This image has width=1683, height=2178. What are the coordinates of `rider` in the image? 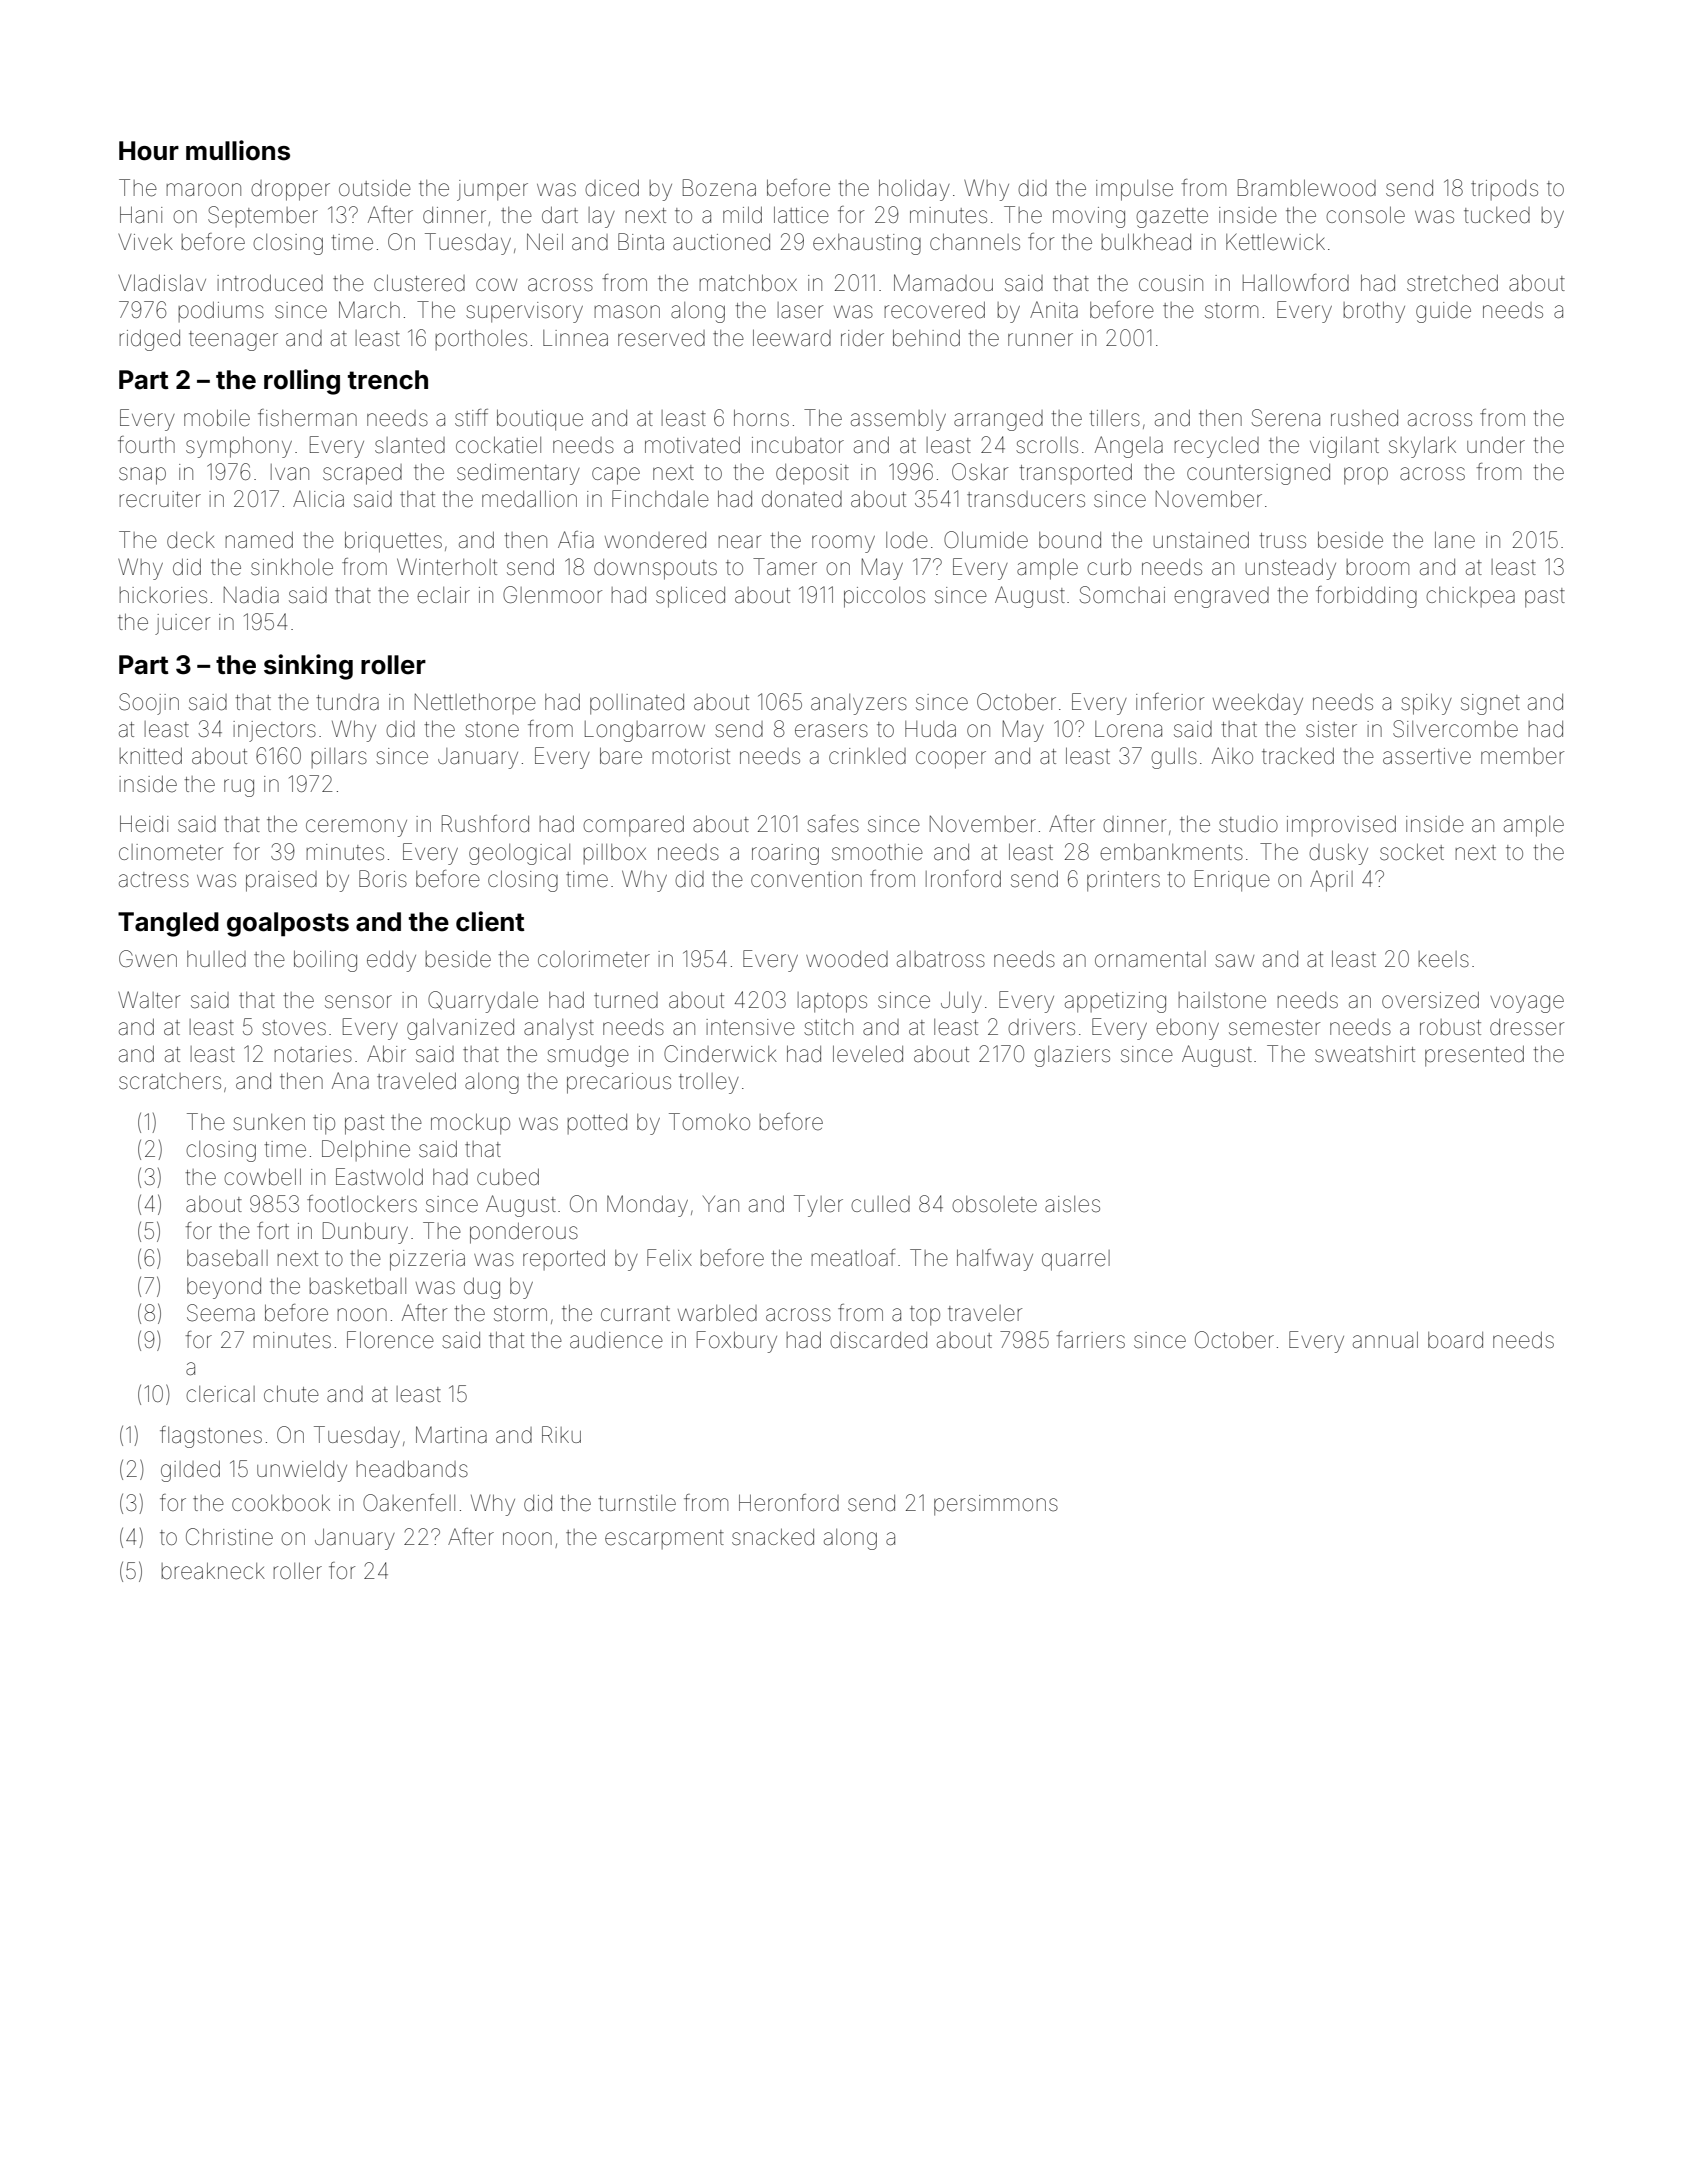 It's located at (862, 338).
